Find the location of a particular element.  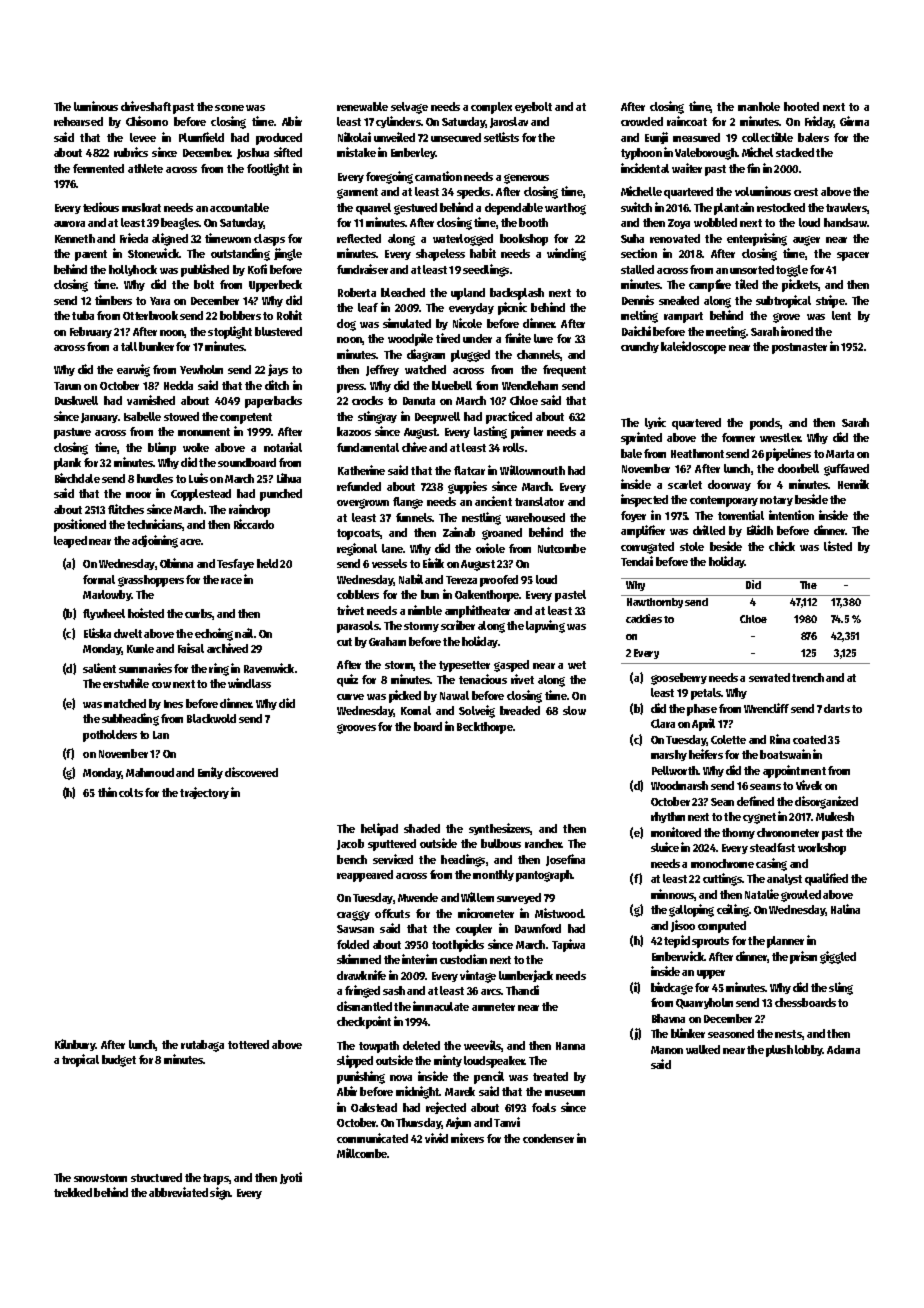

sign is located at coordinates (220, 1193).
